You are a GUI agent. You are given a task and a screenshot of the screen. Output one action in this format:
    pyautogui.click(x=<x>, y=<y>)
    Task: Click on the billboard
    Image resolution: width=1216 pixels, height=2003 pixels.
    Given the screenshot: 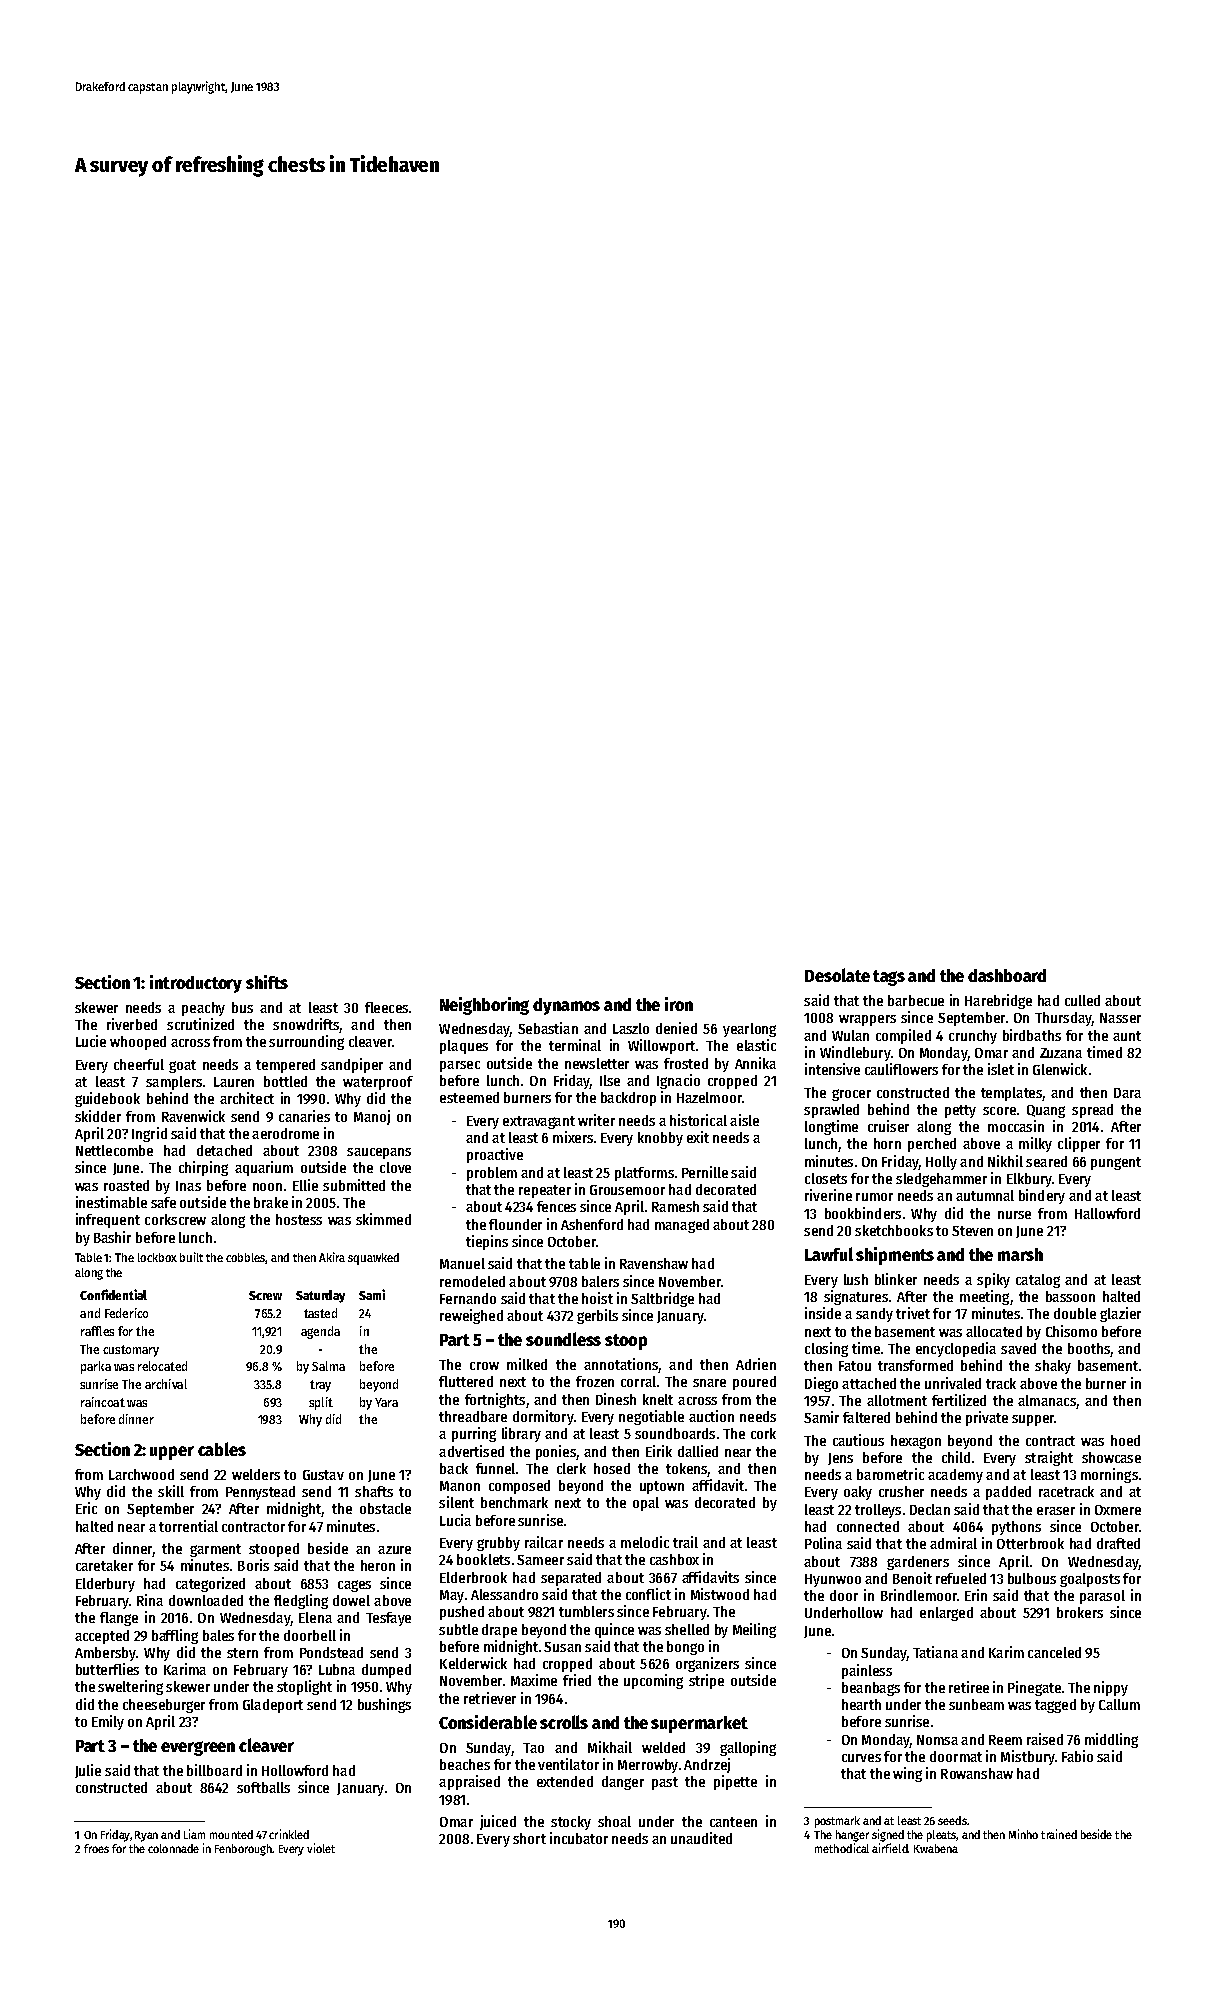 What is the action you would take?
    pyautogui.click(x=214, y=1770)
